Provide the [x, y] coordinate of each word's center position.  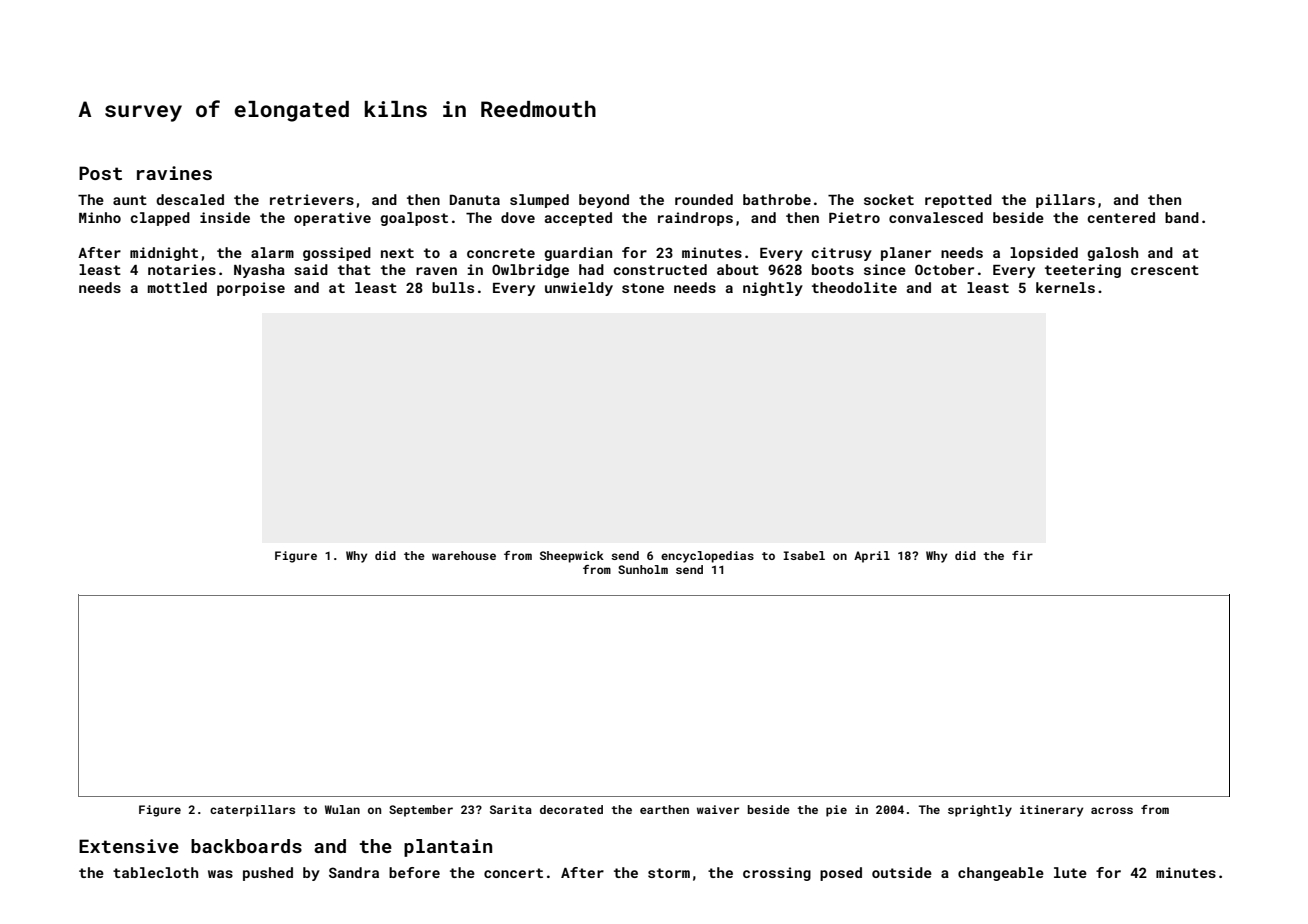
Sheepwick [572, 557]
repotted [958, 201]
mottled [177, 287]
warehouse [464, 555]
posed [841, 874]
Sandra [354, 872]
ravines [174, 173]
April [872, 557]
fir [1022, 555]
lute [1070, 872]
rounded [704, 199]
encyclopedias [707, 557]
